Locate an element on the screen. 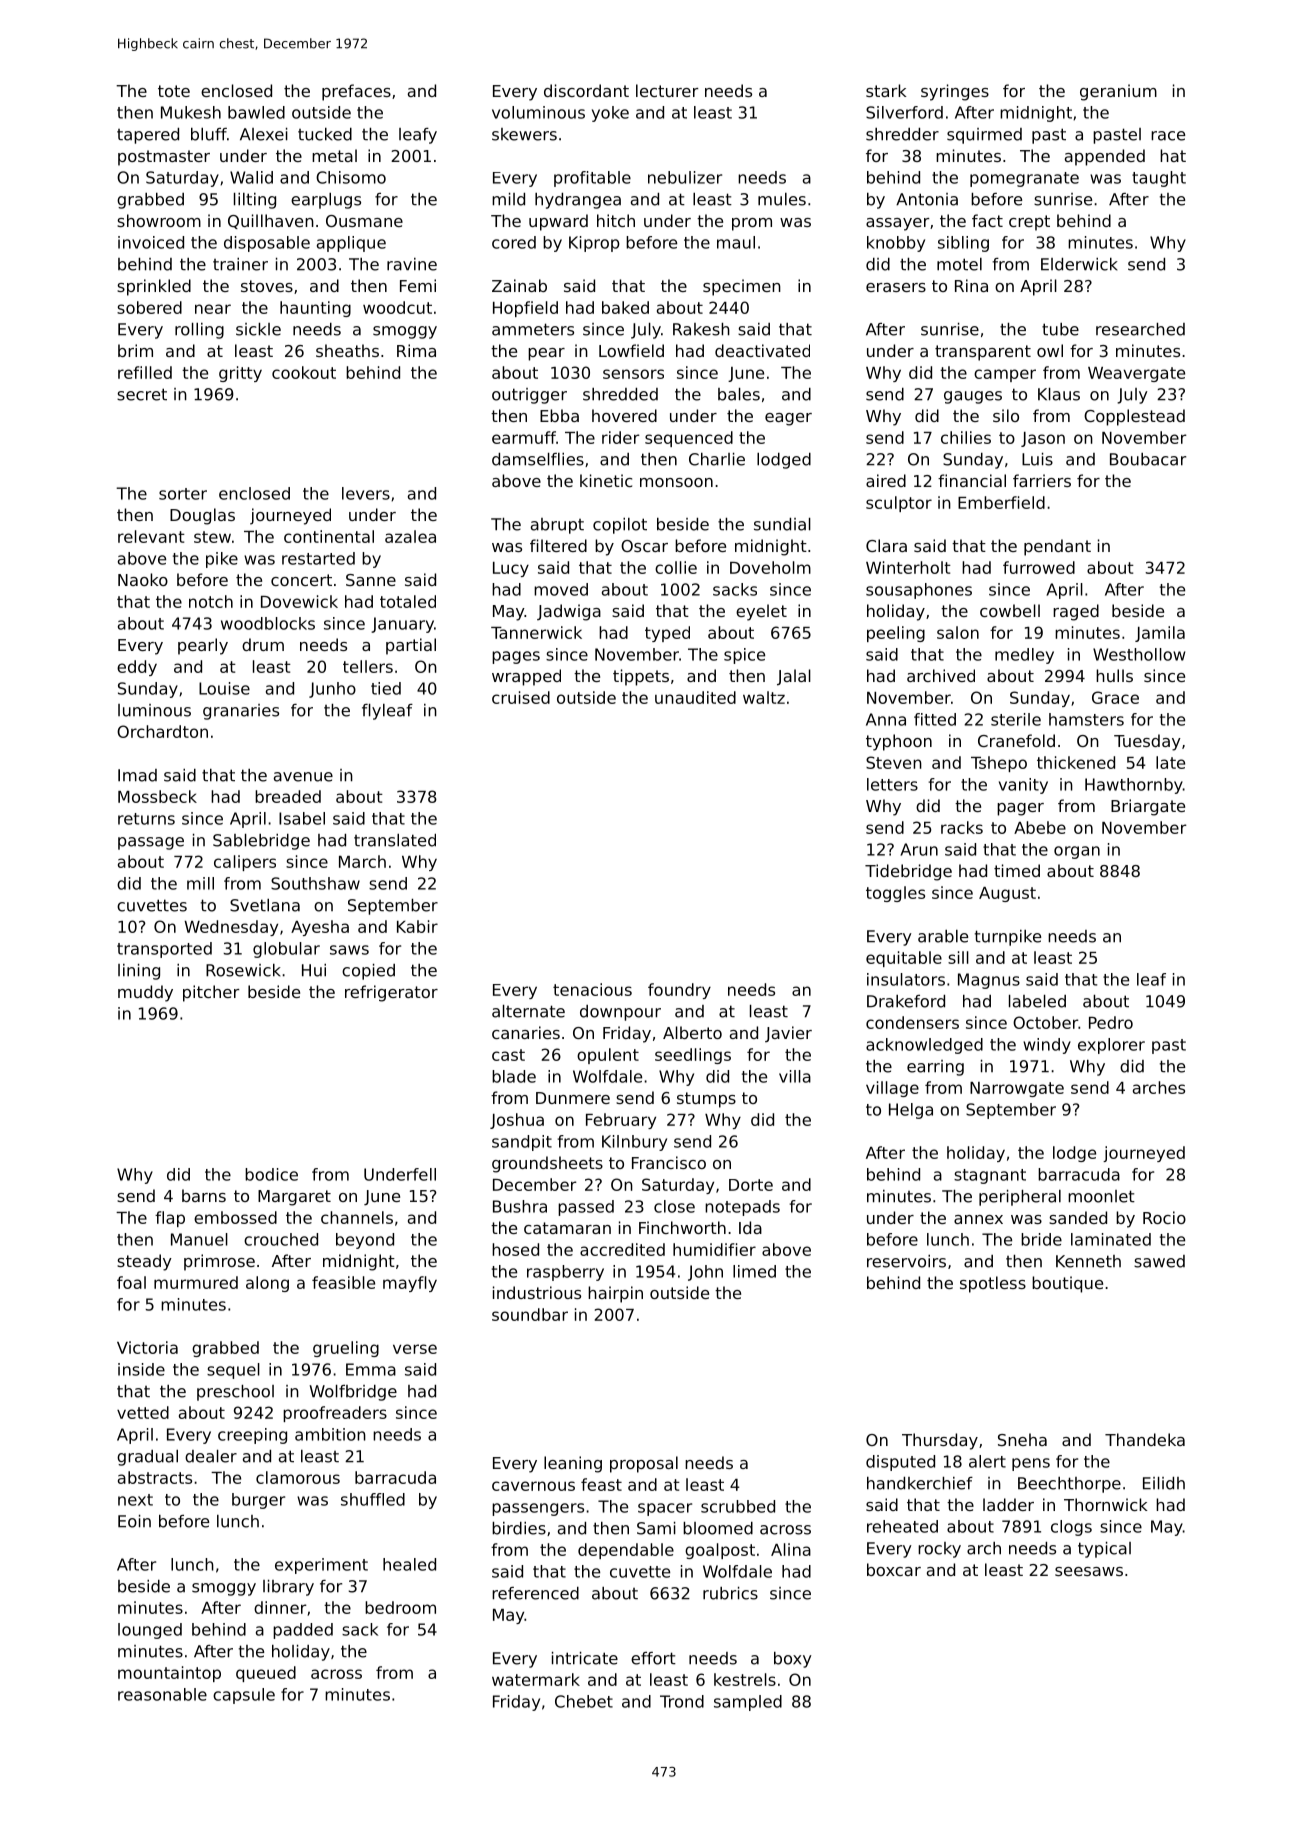 The height and width of the screenshot is (1843, 1303). vetted is located at coordinates (143, 1412).
